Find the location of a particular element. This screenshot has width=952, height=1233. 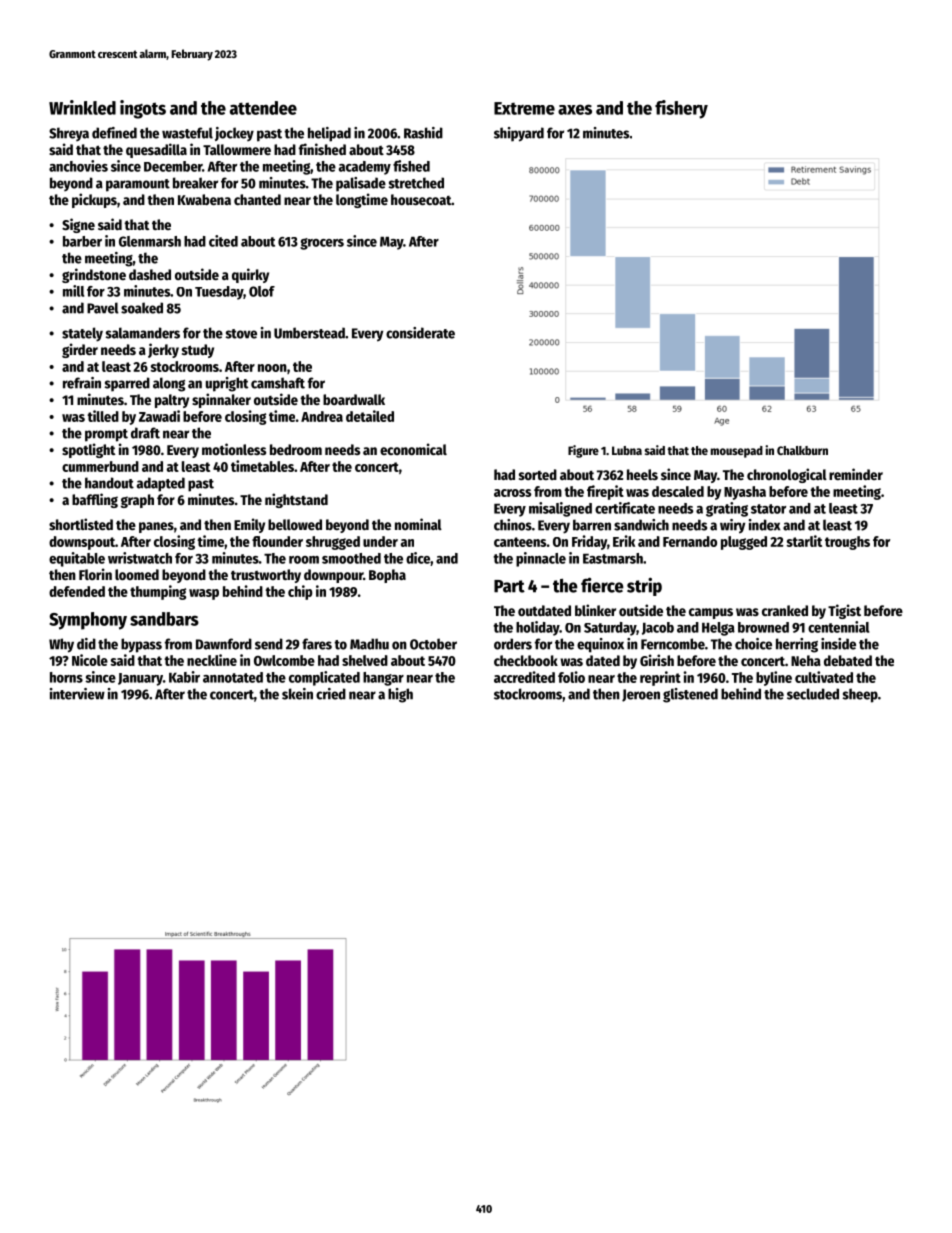

boardwalk is located at coordinates (354, 399).
